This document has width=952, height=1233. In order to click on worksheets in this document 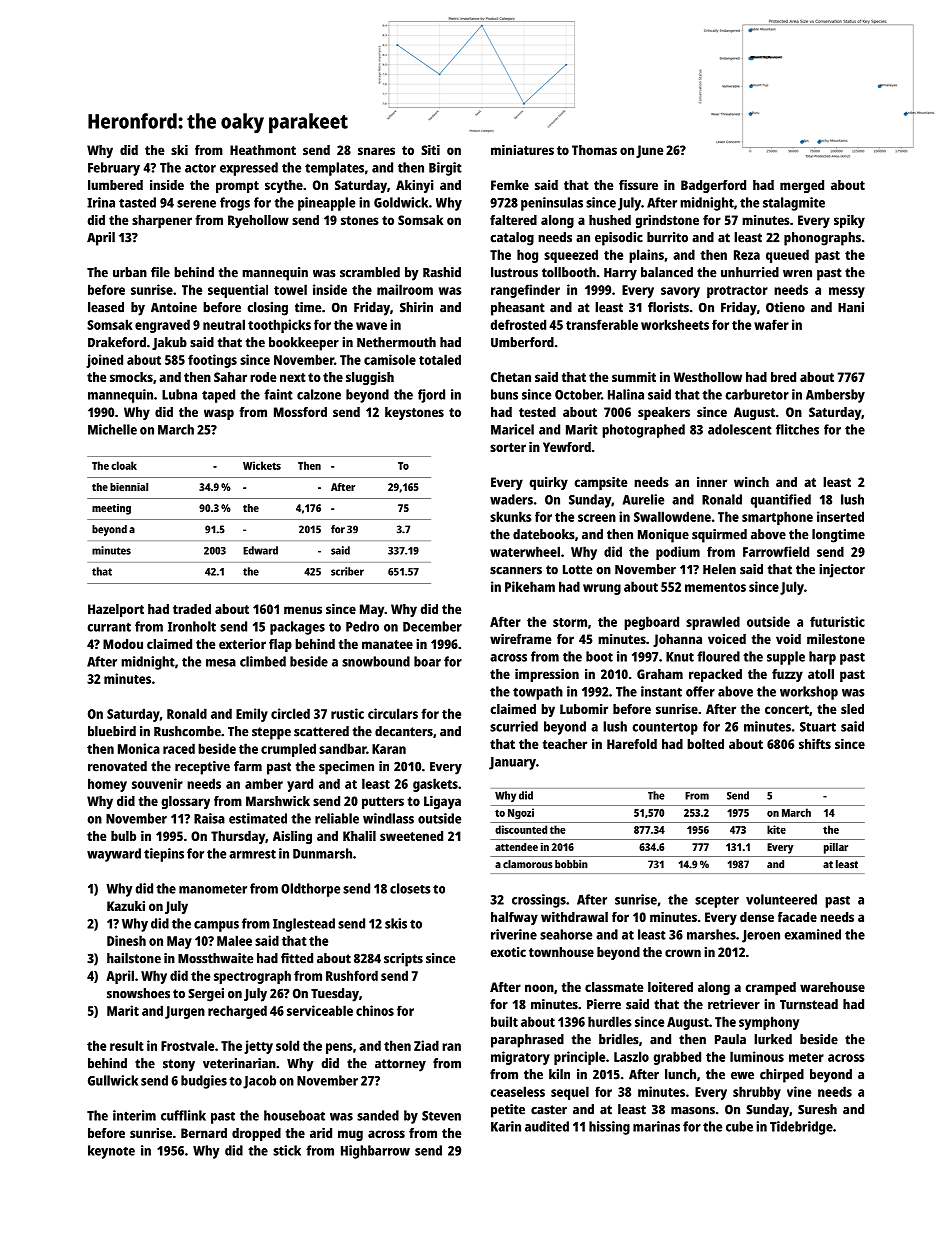, I will do `click(675, 324)`.
